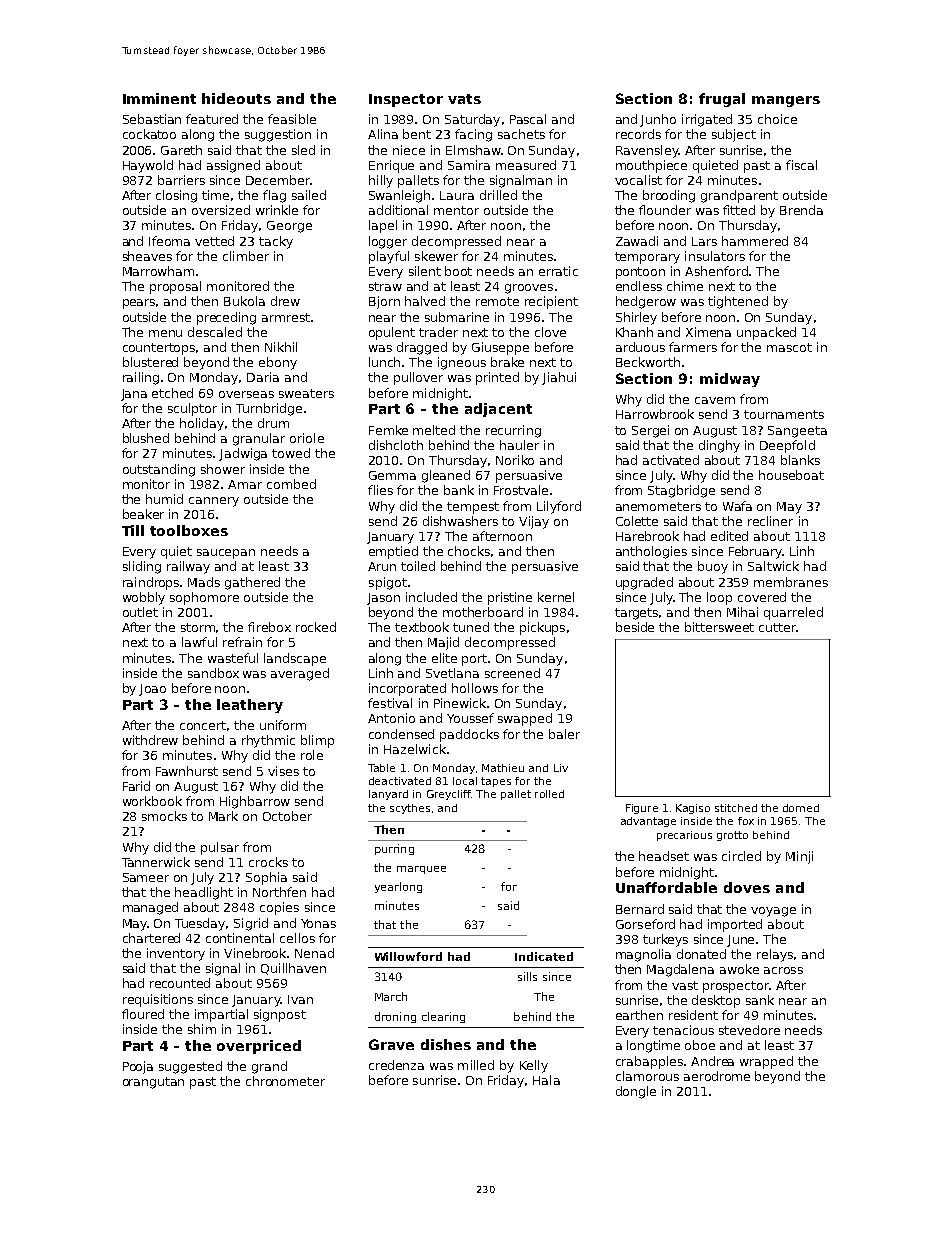  I want to click on aerodrome, so click(717, 1076).
